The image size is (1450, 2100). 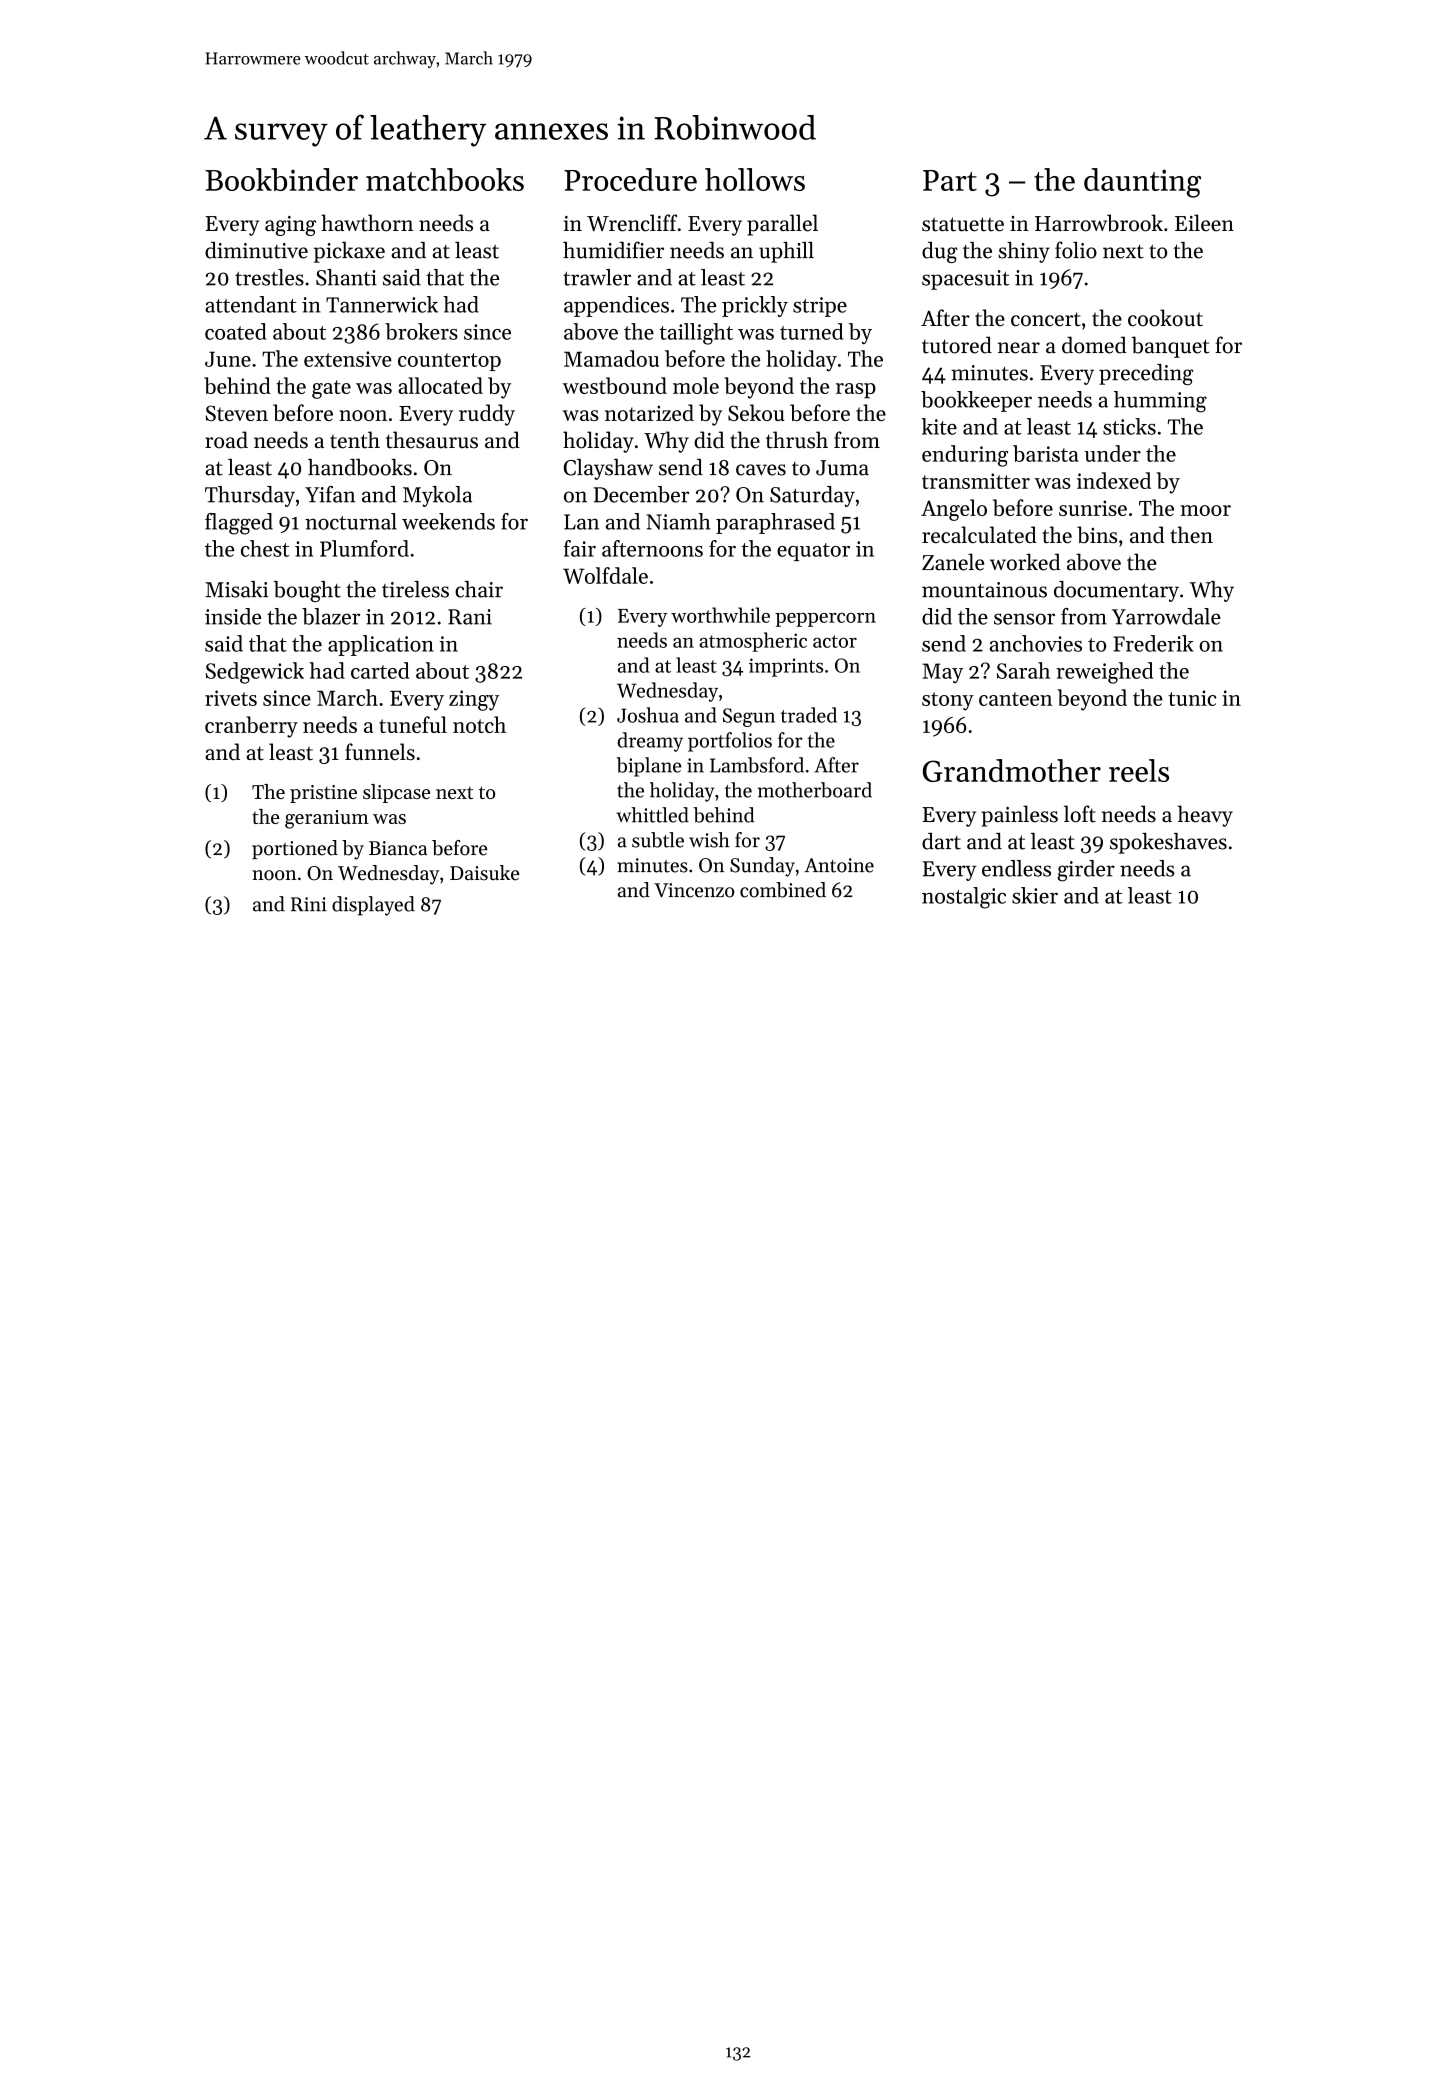 I want to click on matchbooks, so click(x=445, y=179).
